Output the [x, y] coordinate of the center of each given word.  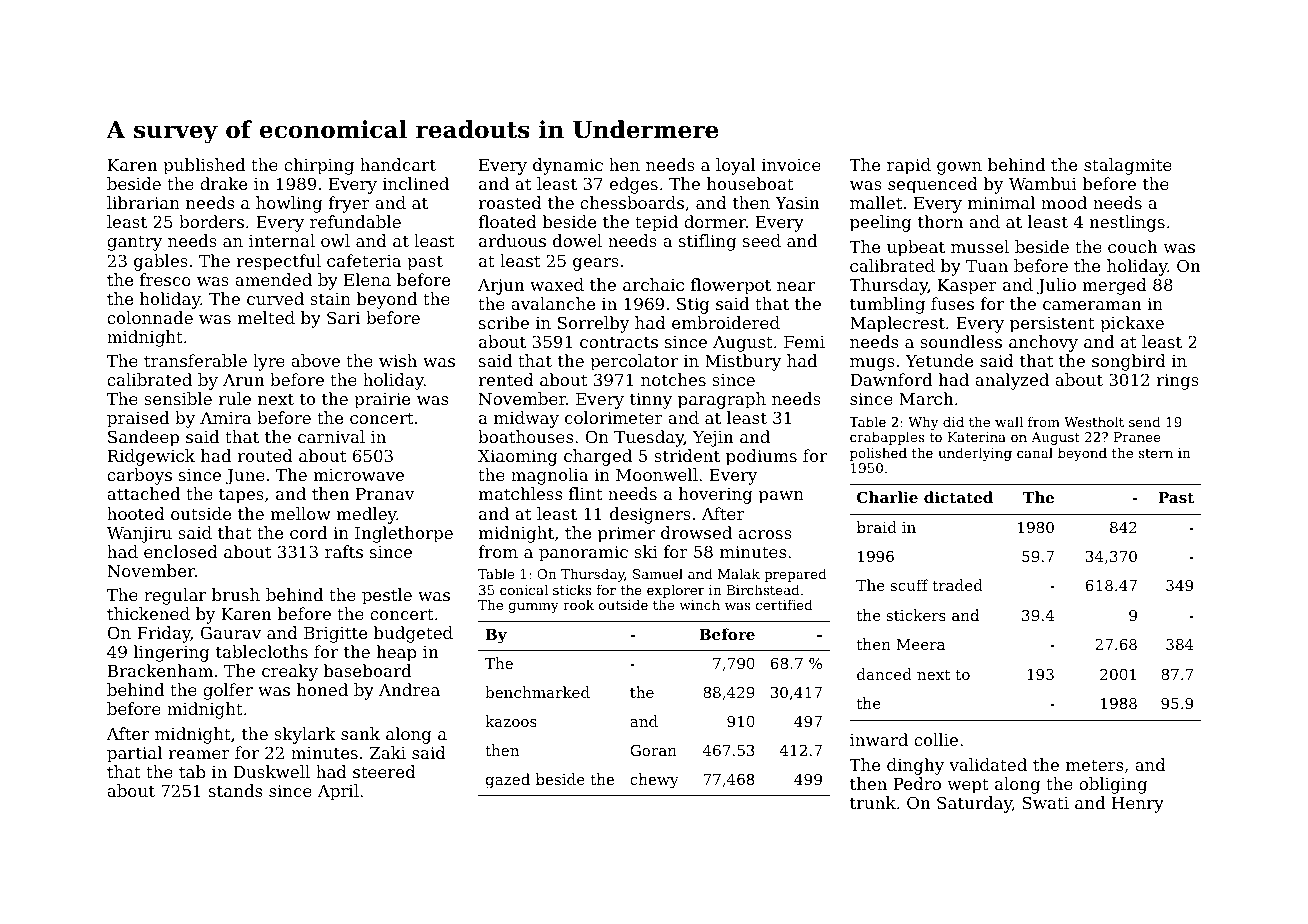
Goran [653, 750]
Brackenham [160, 670]
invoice [791, 165]
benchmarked [537, 692]
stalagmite [1128, 166]
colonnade [150, 317]
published [204, 166]
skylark [305, 735]
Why [922, 424]
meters [1094, 765]
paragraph [722, 400]
